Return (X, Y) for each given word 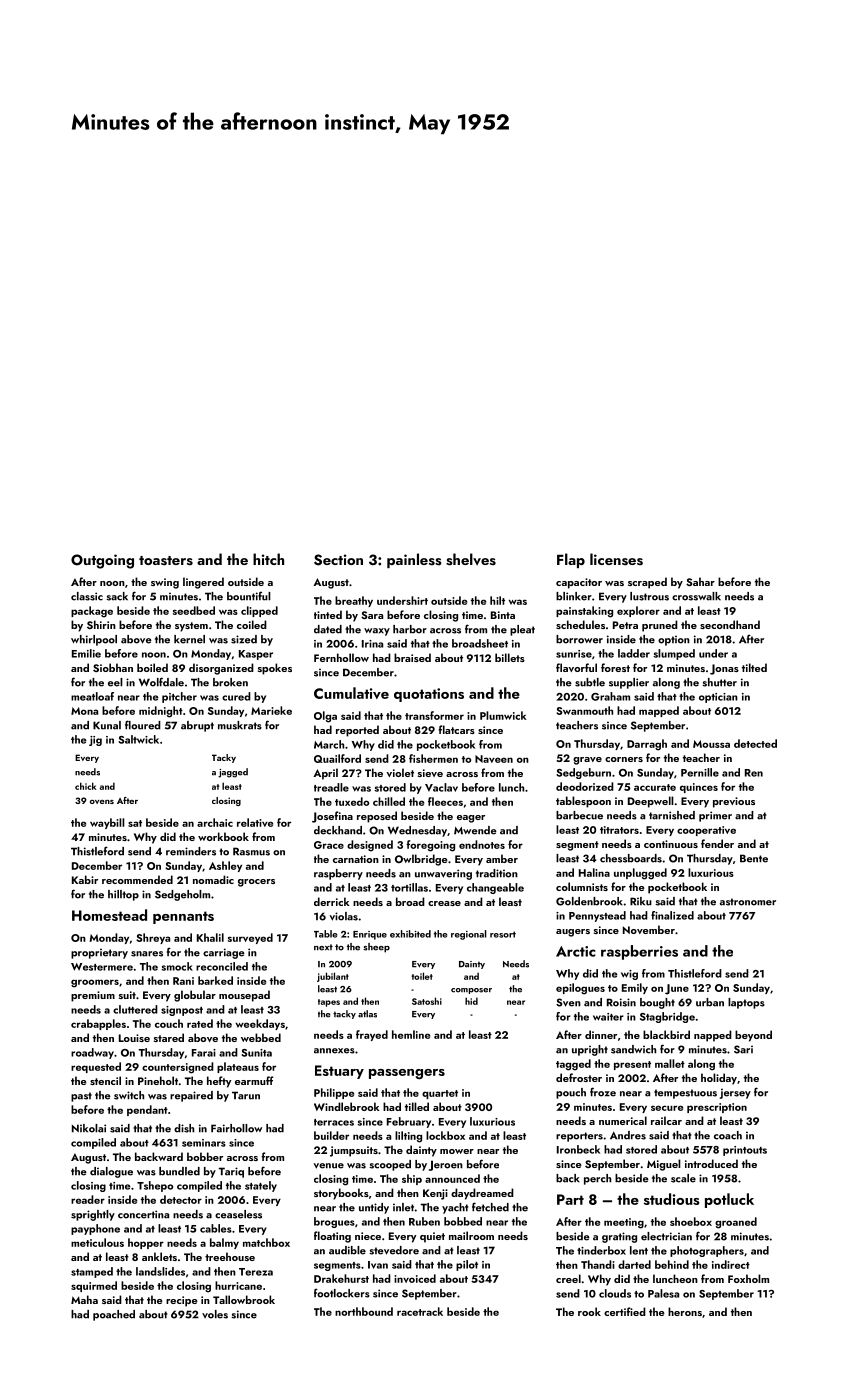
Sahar (700, 581)
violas (344, 916)
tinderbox (601, 1250)
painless (414, 560)
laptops (746, 1003)
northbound (364, 1311)
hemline (411, 1034)
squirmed (94, 1286)
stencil (105, 1080)
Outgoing (102, 561)
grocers (256, 883)
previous (734, 802)
